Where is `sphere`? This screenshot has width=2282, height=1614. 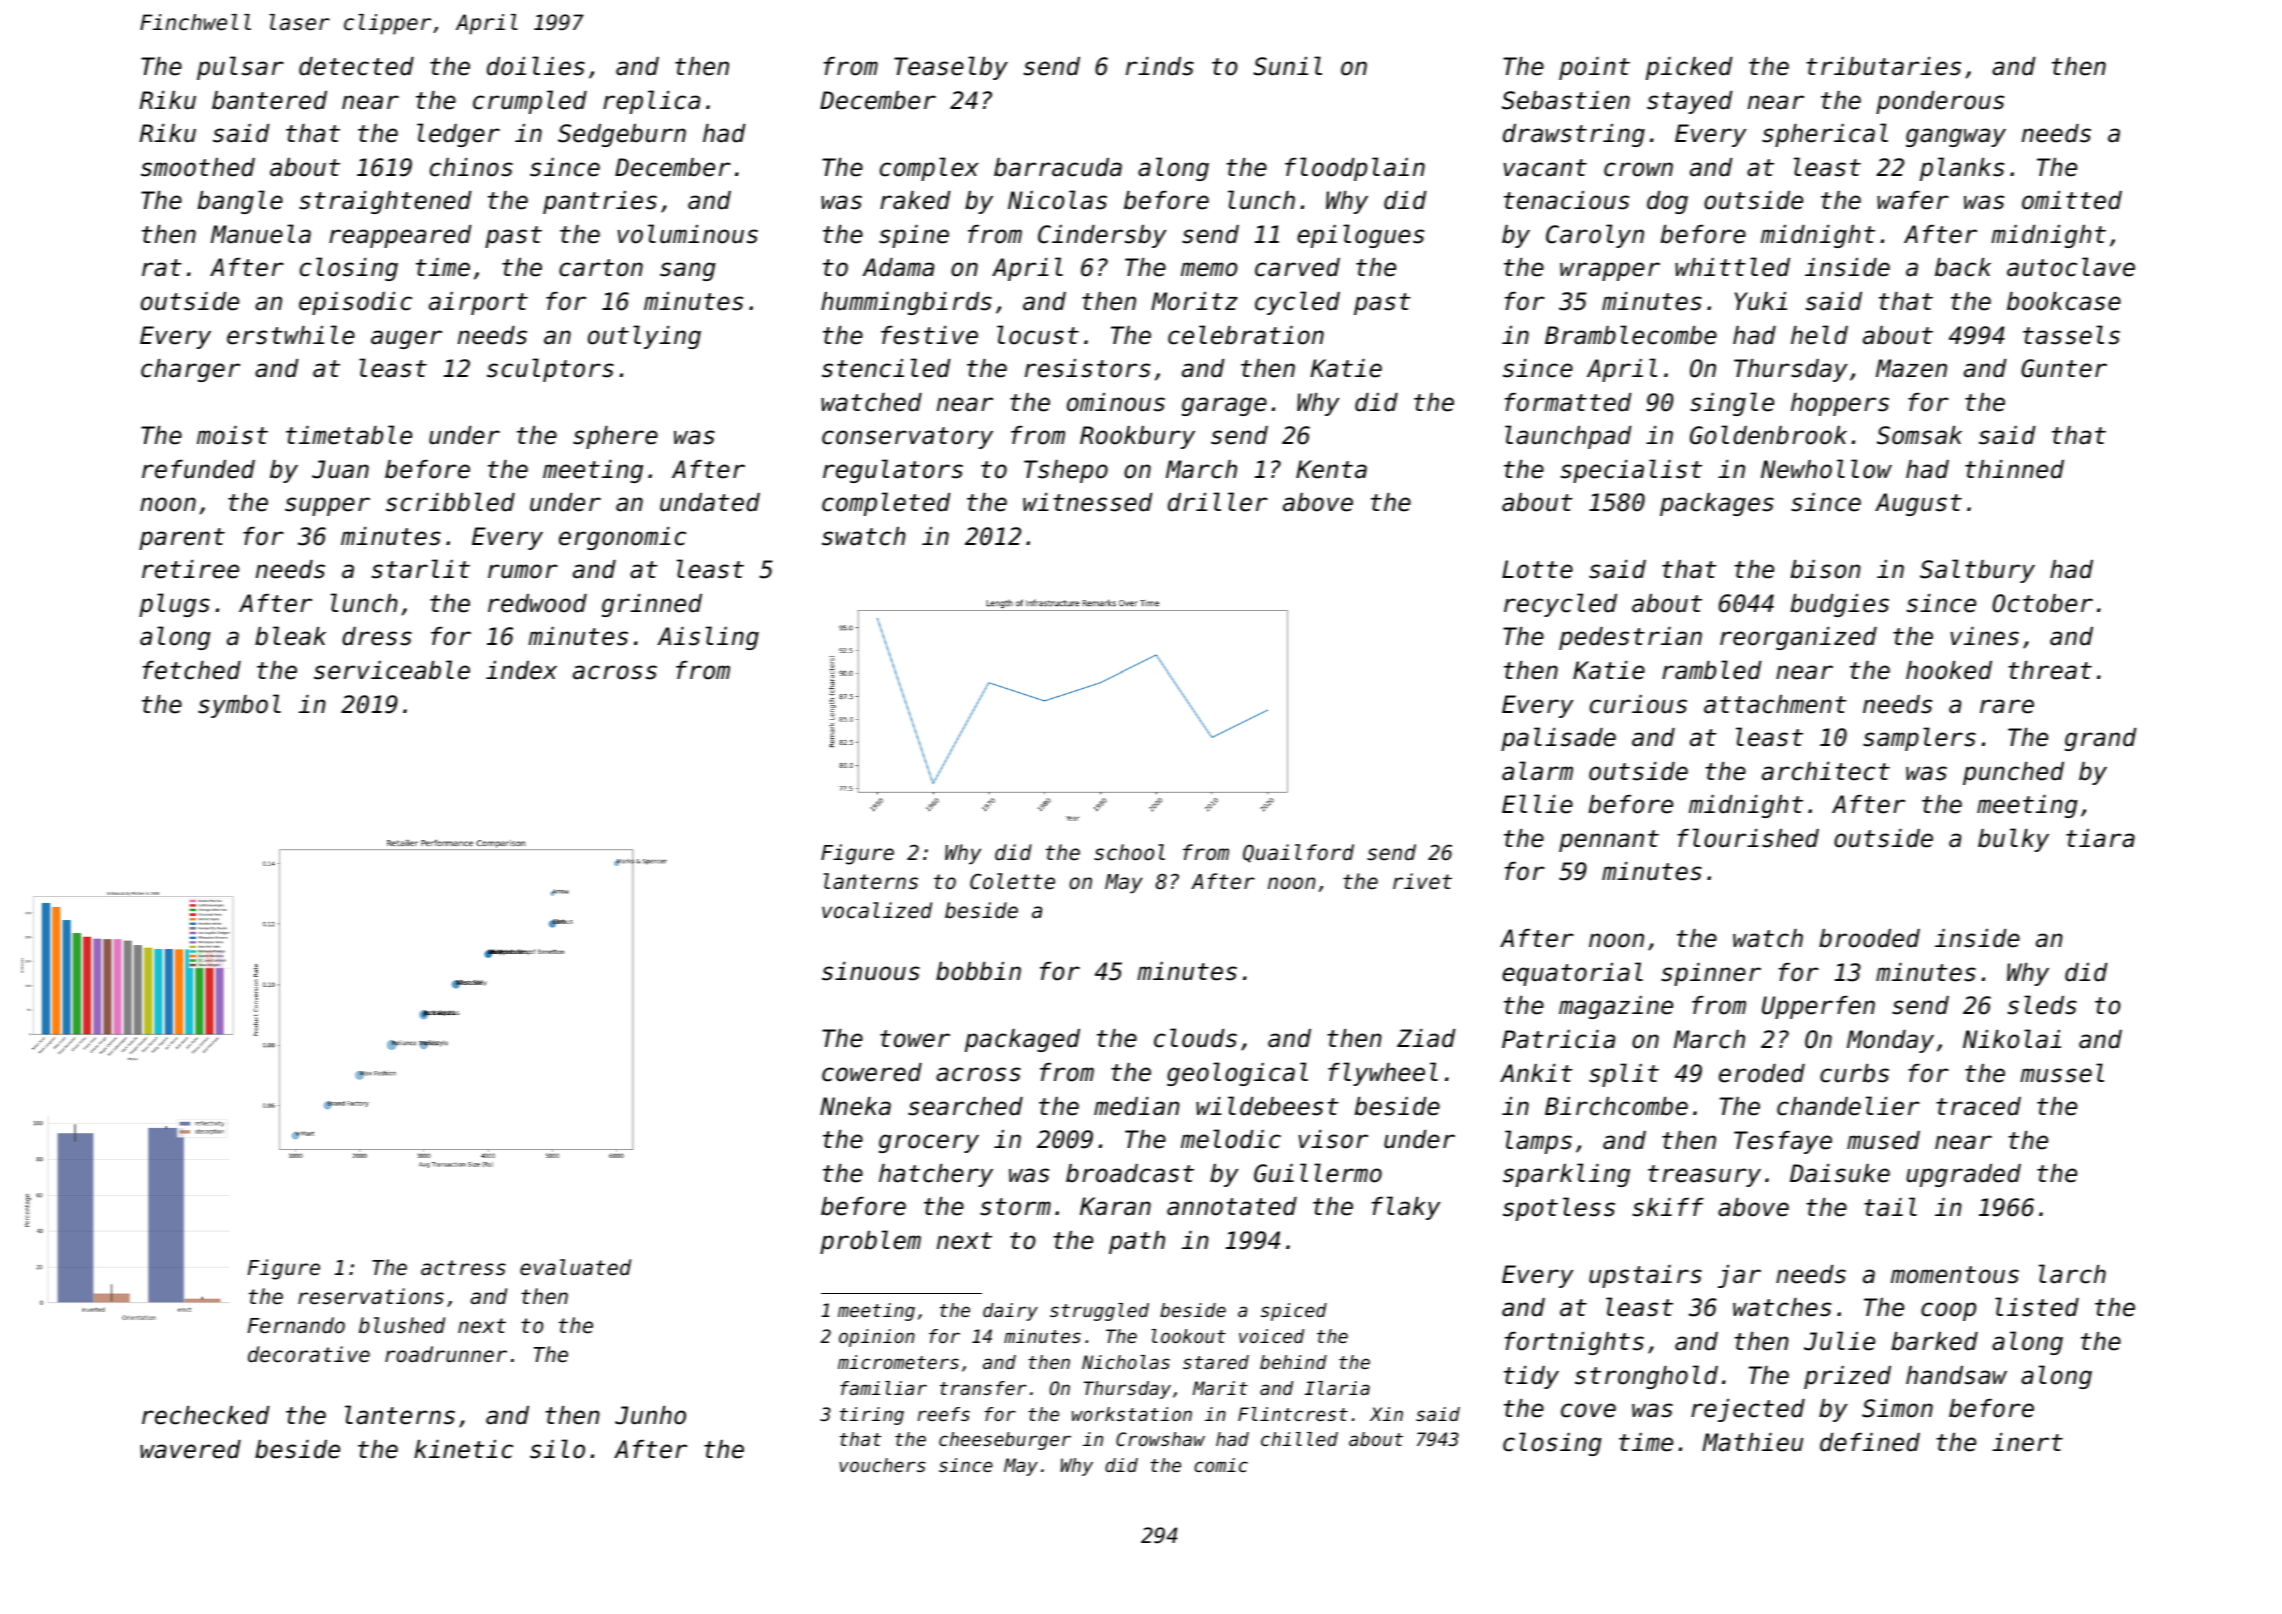
sphere is located at coordinates (615, 437).
